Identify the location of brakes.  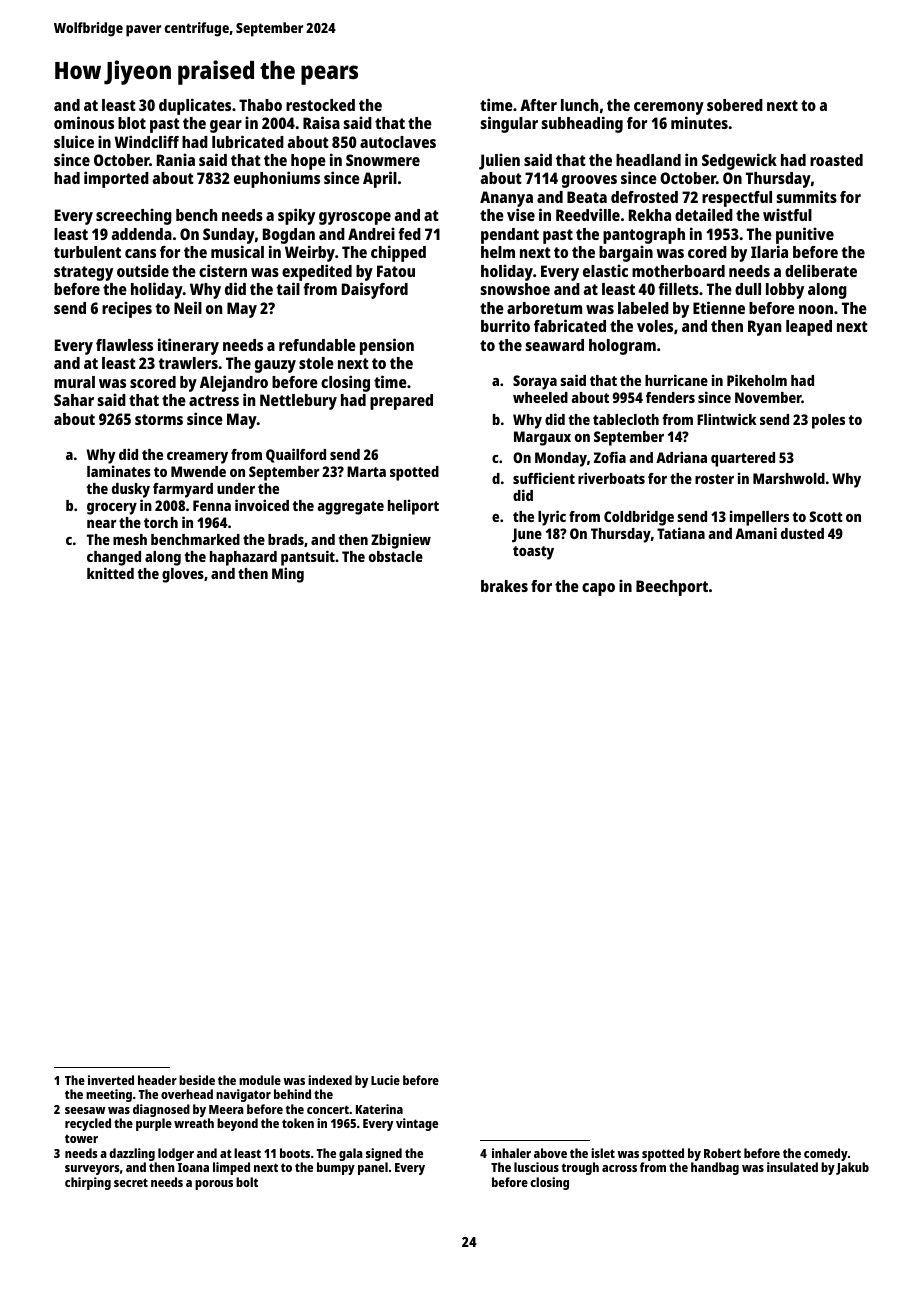
(504, 586).
